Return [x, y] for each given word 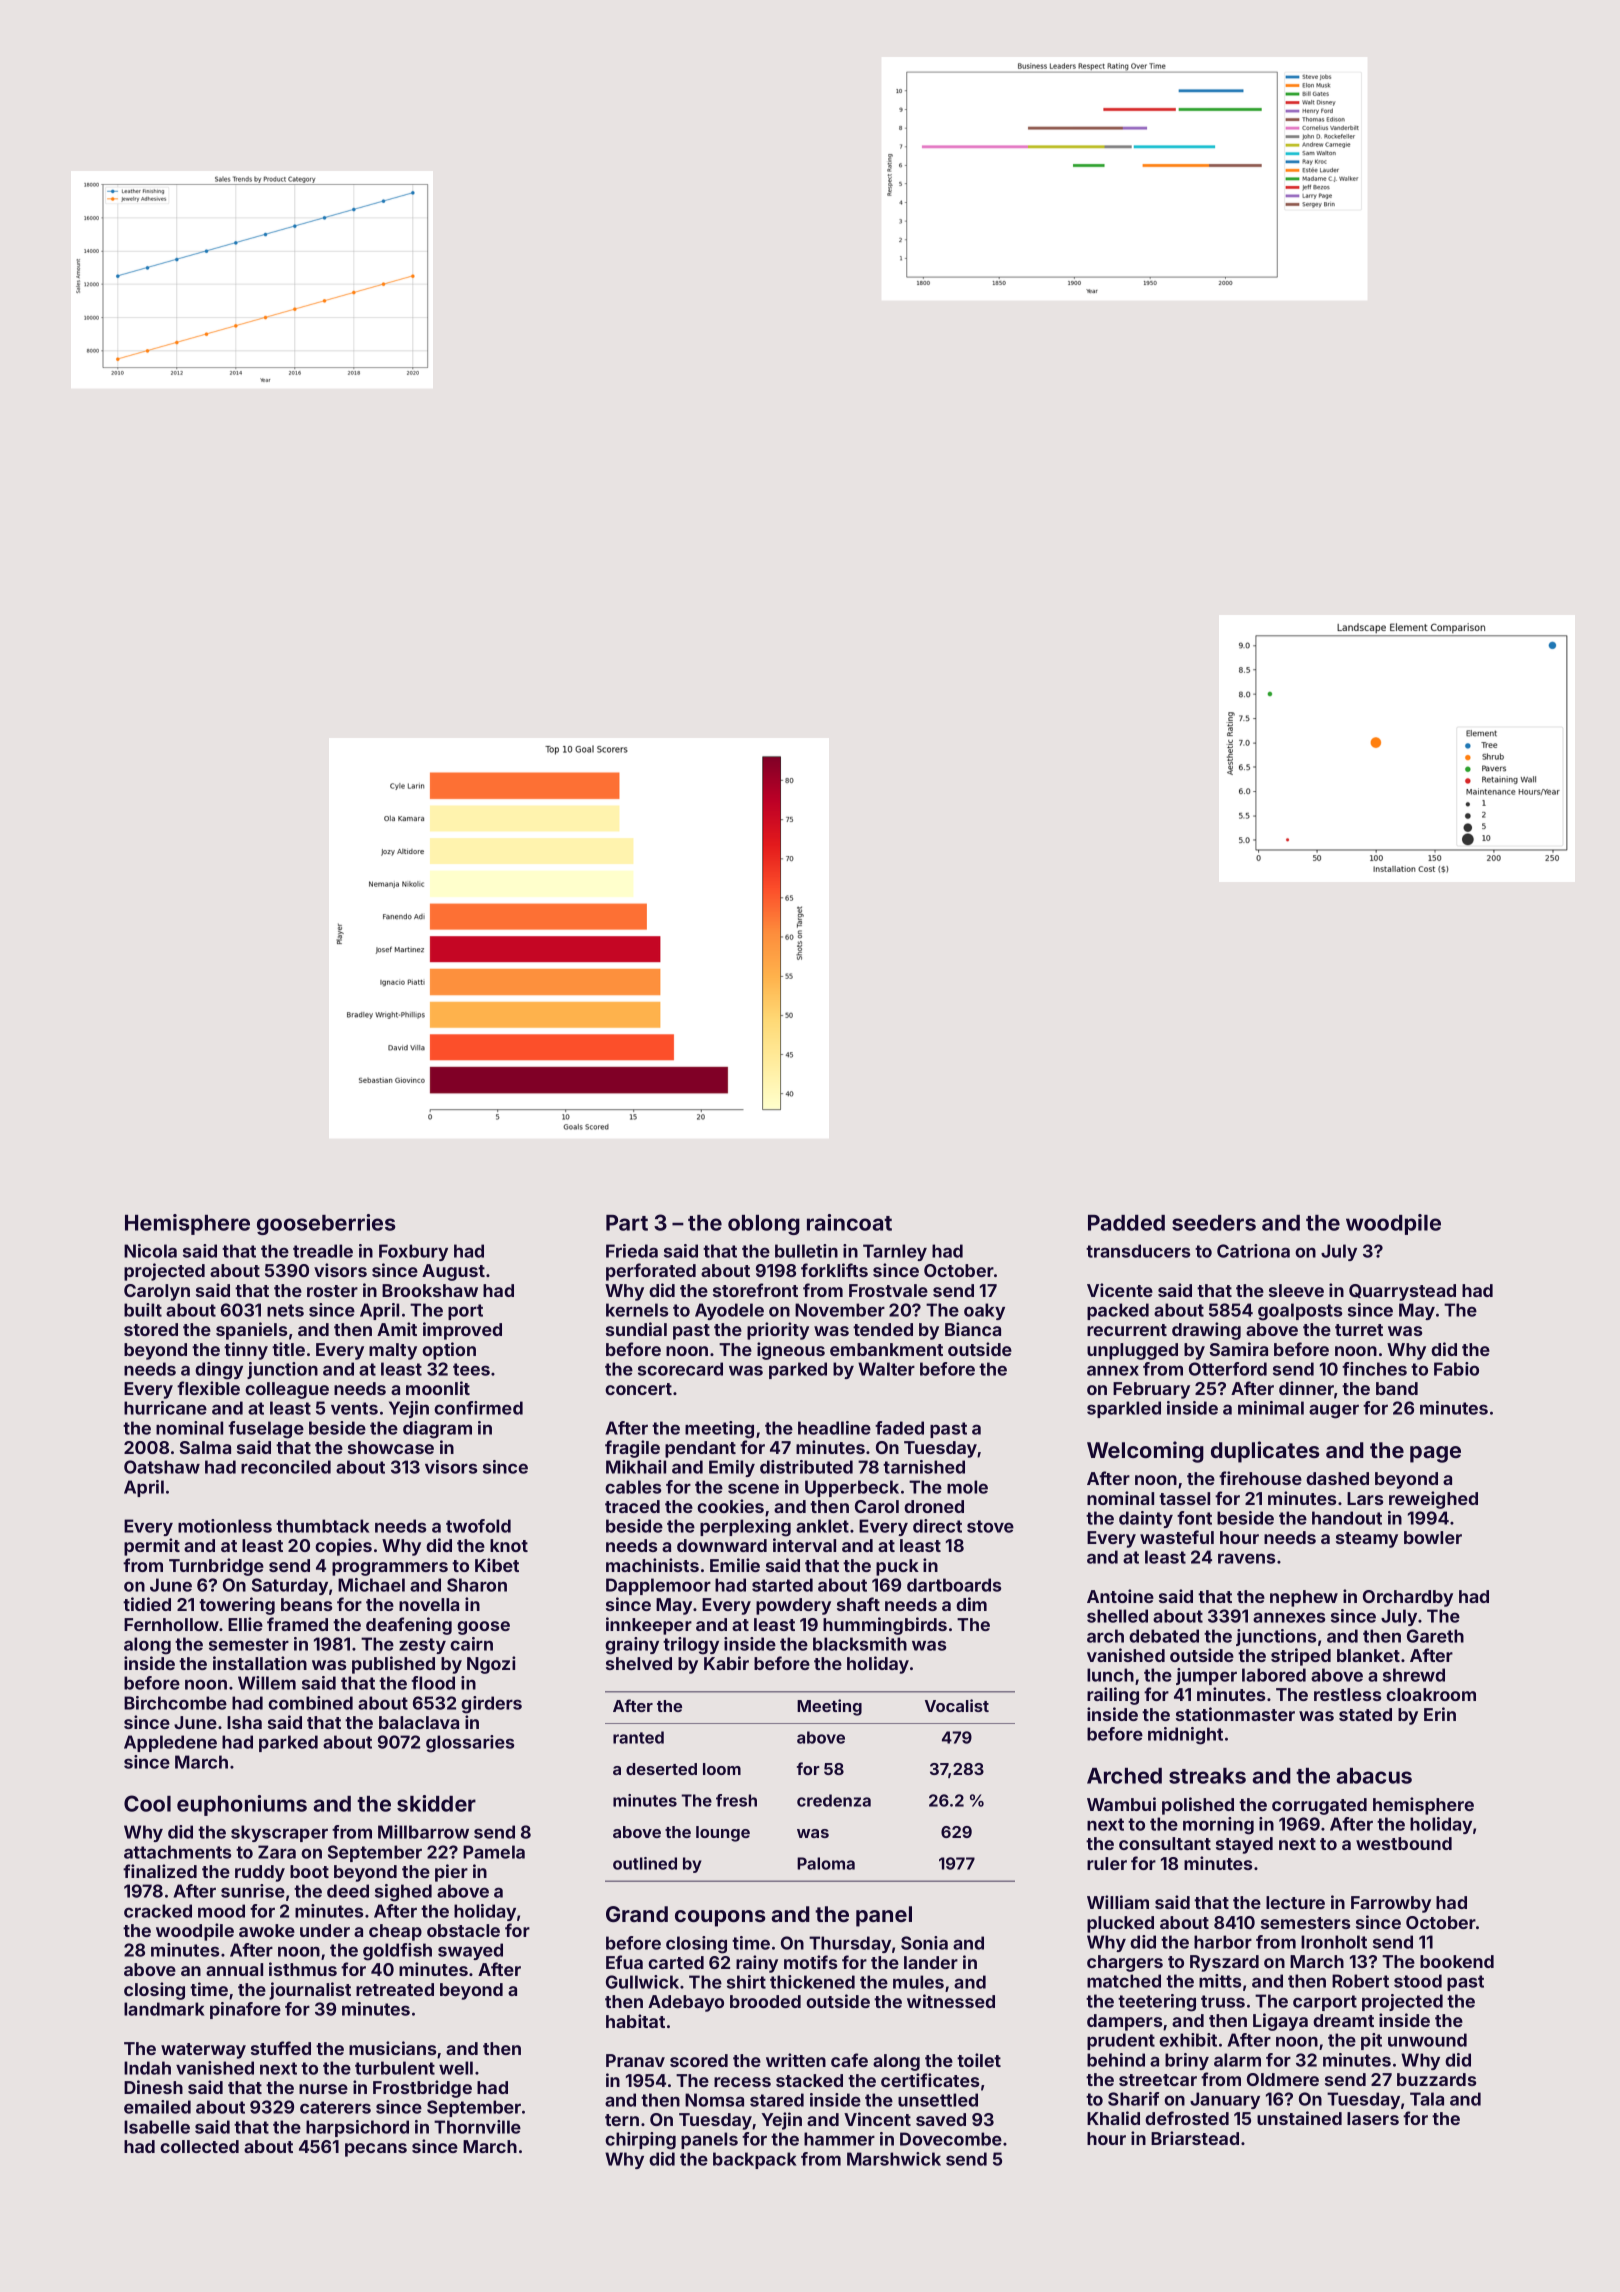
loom [722, 1769]
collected [199, 2146]
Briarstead [1195, 2138]
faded [899, 1428]
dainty [1146, 1519]
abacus [1374, 1776]
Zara [277, 1852]
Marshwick [894, 2159]
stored [151, 1329]
